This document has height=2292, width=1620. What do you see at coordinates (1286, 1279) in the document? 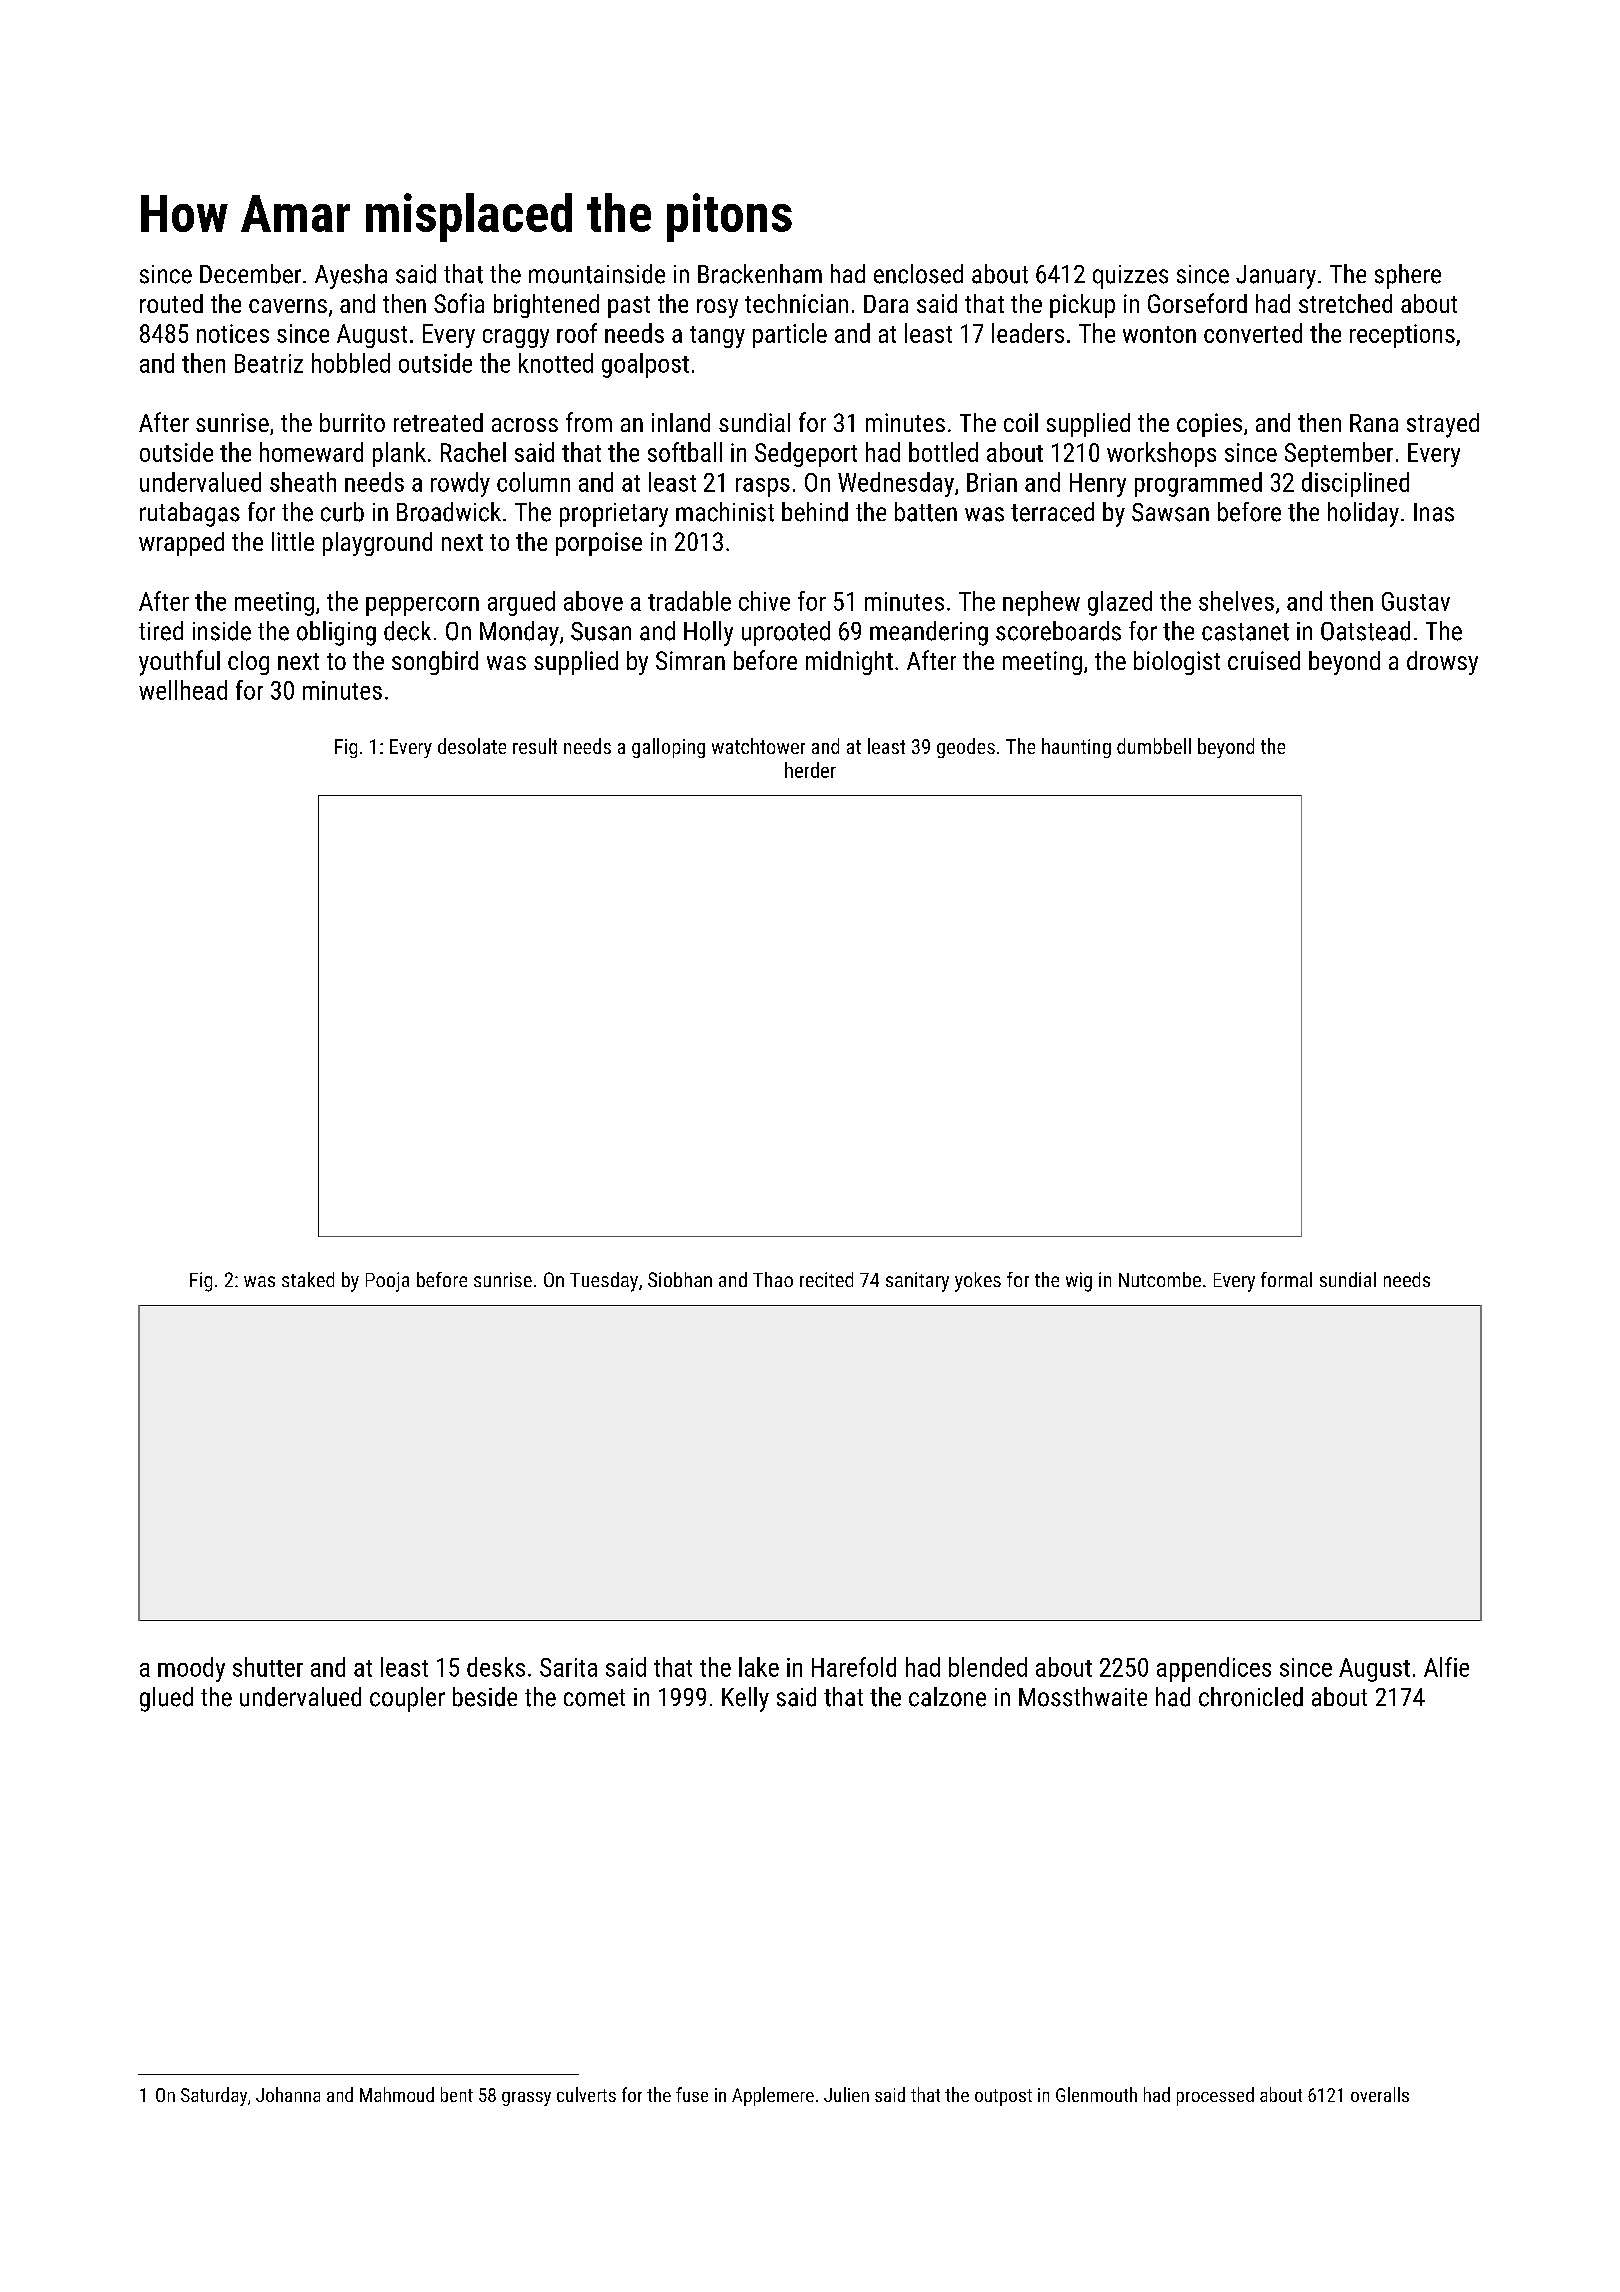
I see `formal` at bounding box center [1286, 1279].
